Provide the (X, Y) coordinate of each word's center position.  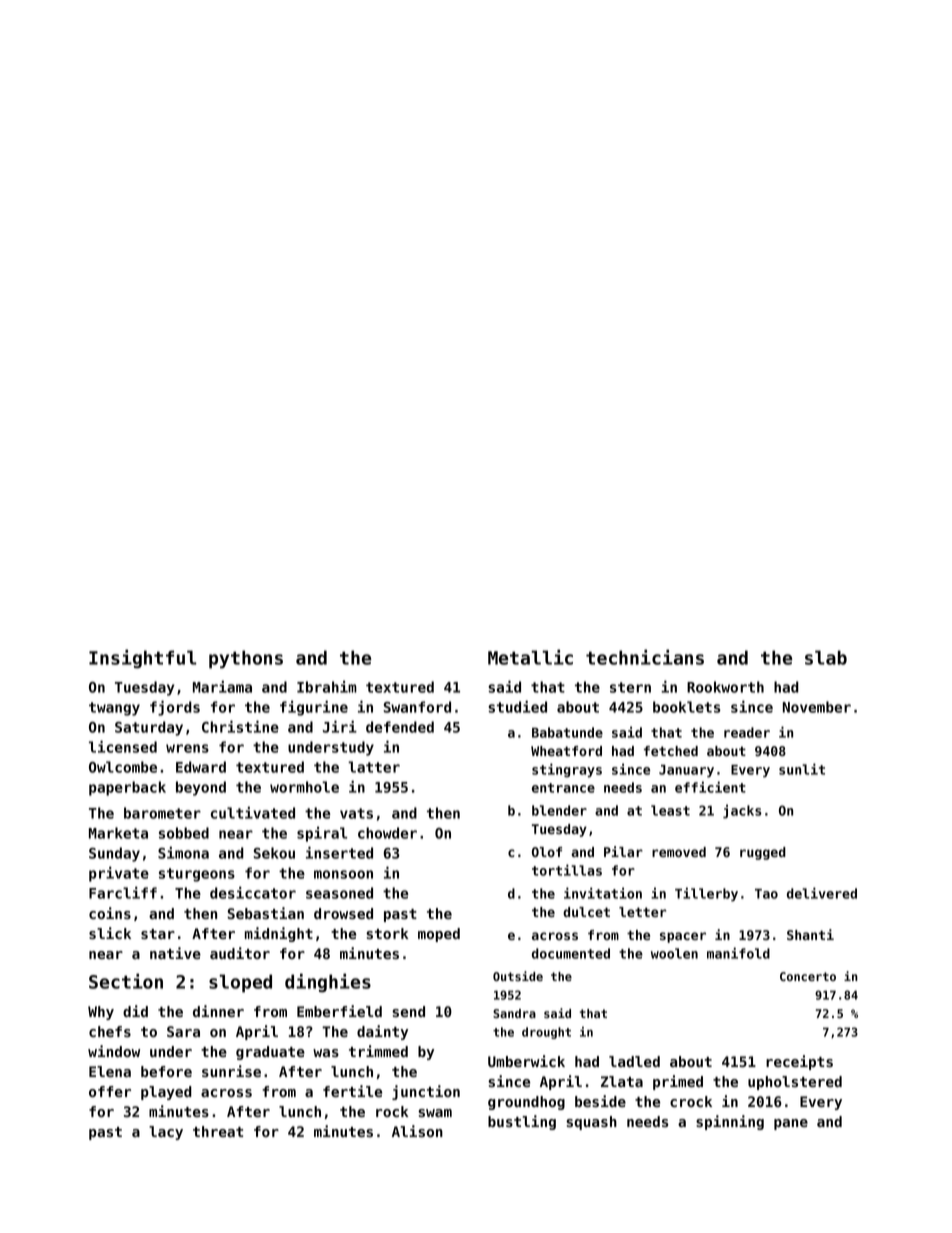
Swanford (417, 707)
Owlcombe (123, 767)
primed (678, 1082)
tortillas (567, 870)
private (119, 874)
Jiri (340, 726)
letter (642, 912)
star (158, 934)
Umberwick (526, 1061)
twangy (114, 709)
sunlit (802, 769)
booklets (687, 707)
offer (110, 1091)
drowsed (343, 913)
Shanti (810, 934)
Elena (110, 1071)
